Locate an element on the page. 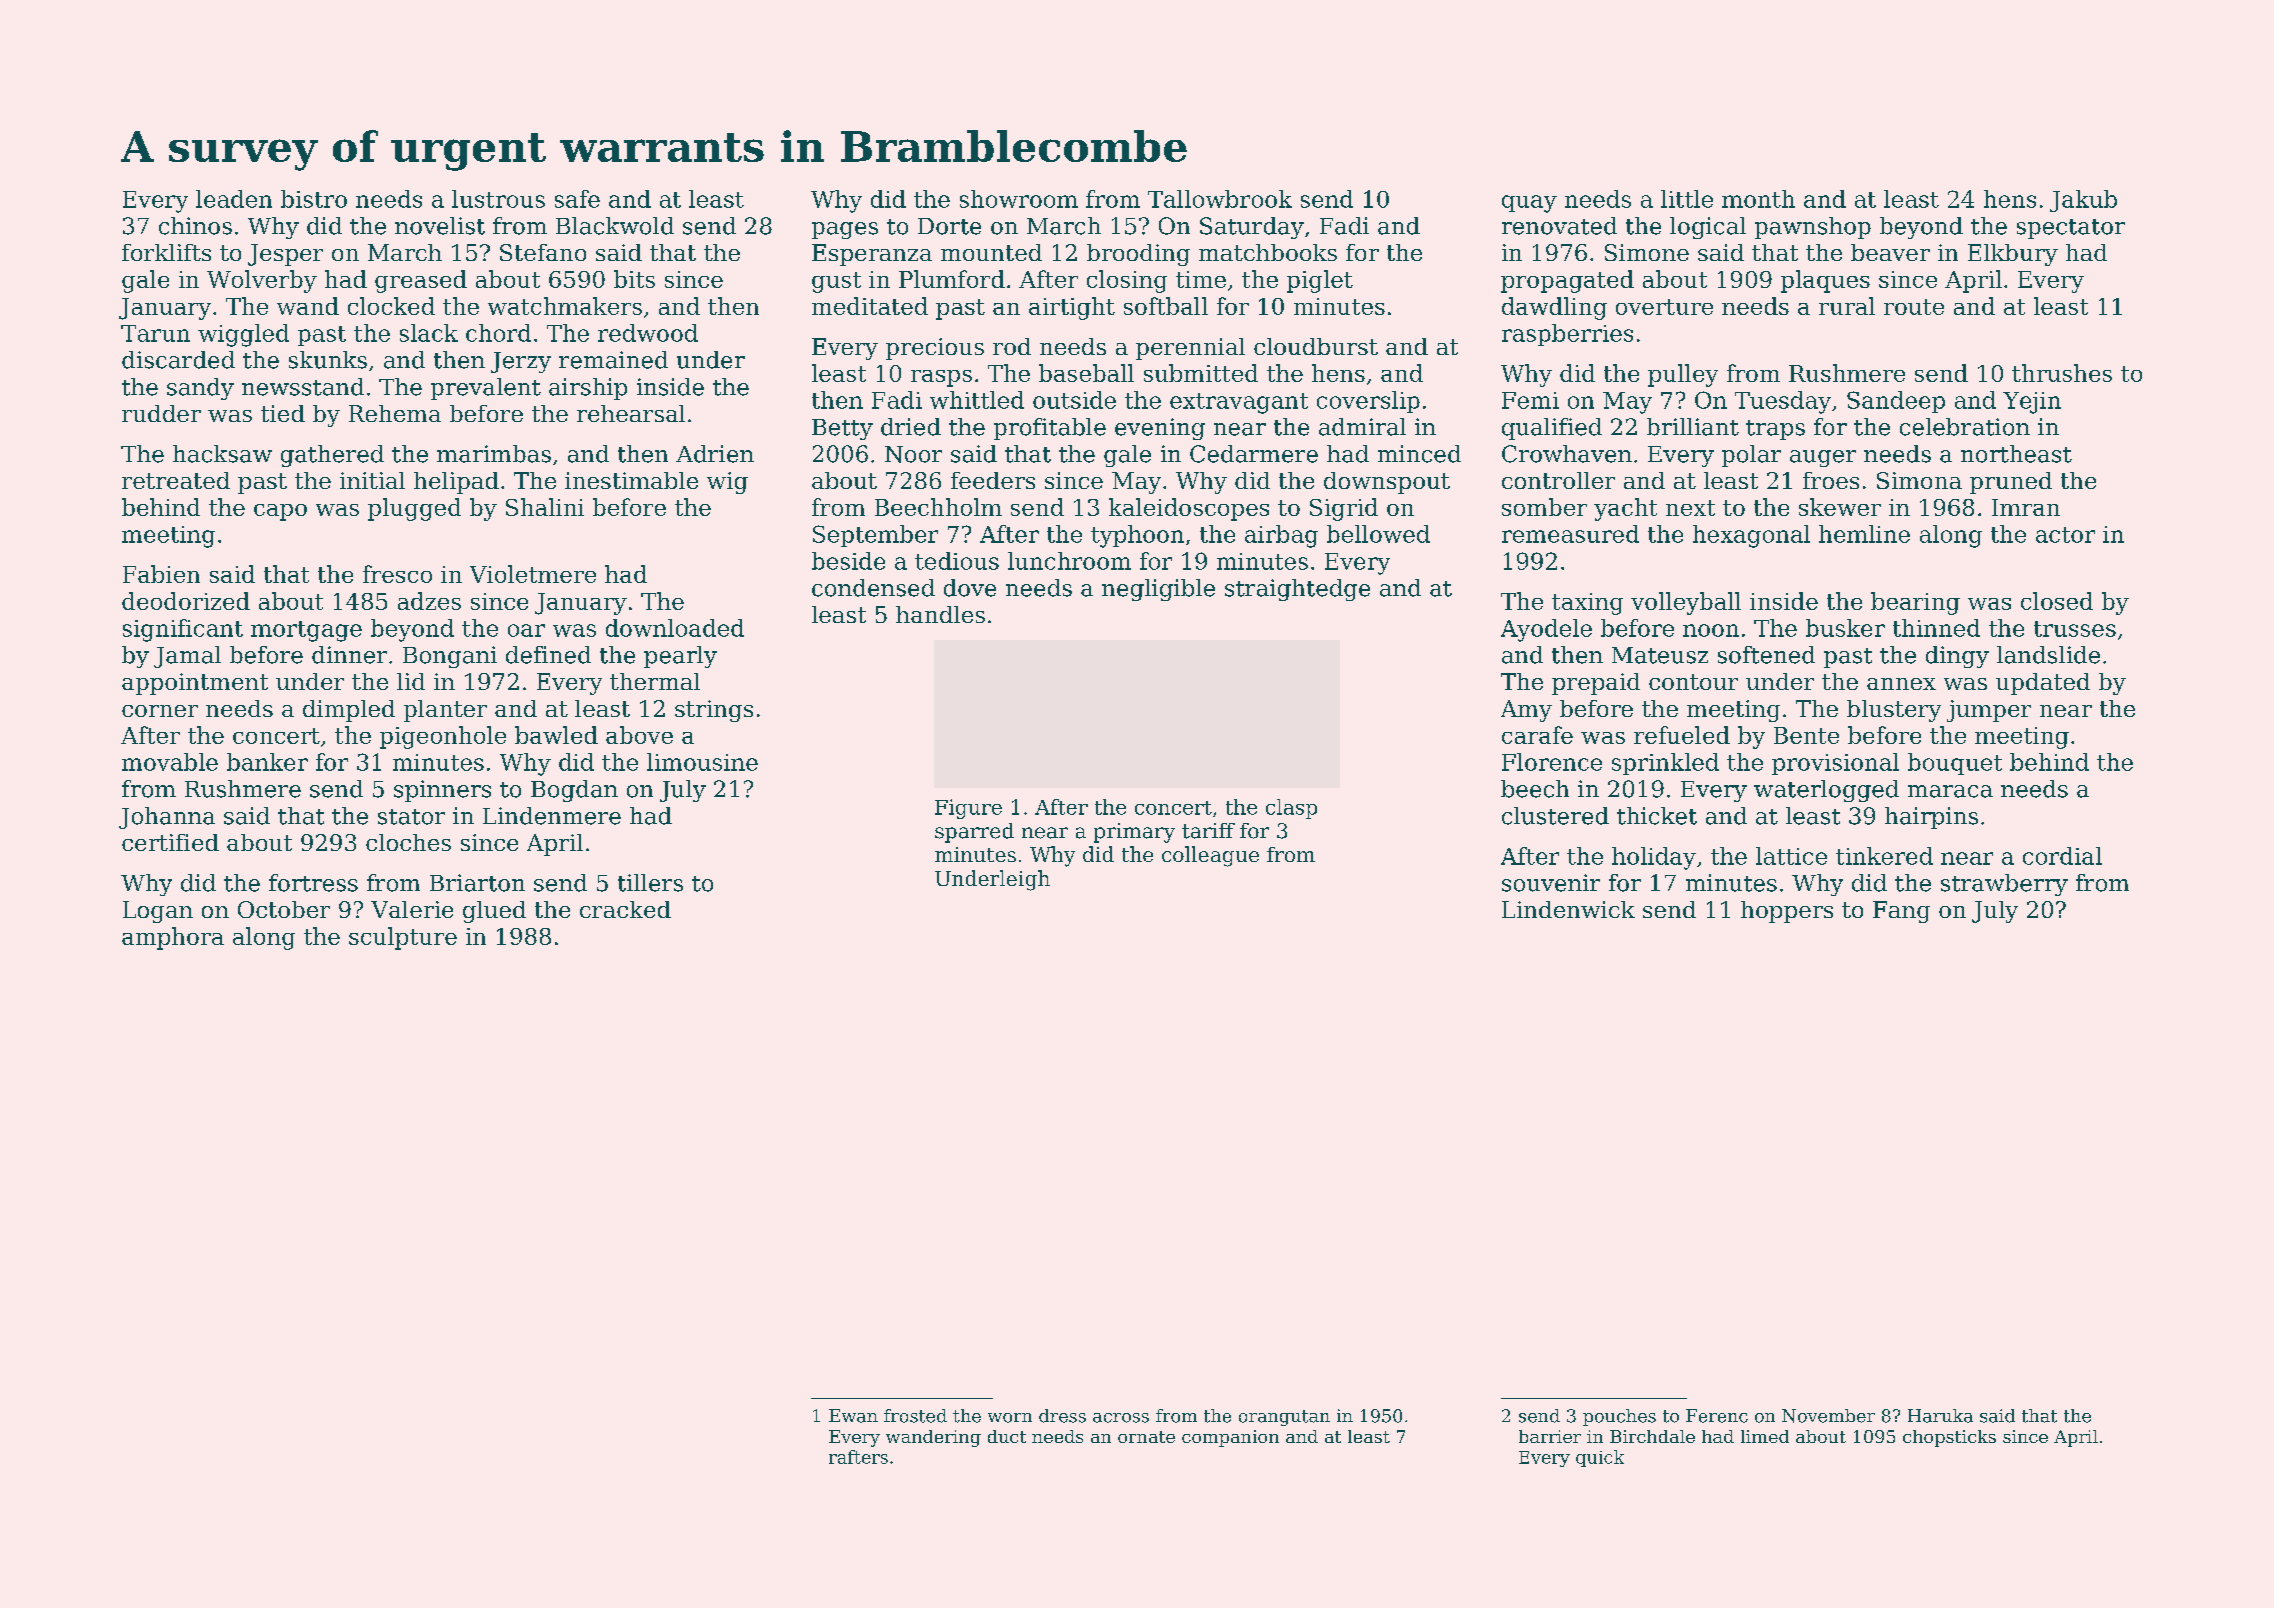 The image size is (2274, 1608). Figure is located at coordinates (968, 809).
